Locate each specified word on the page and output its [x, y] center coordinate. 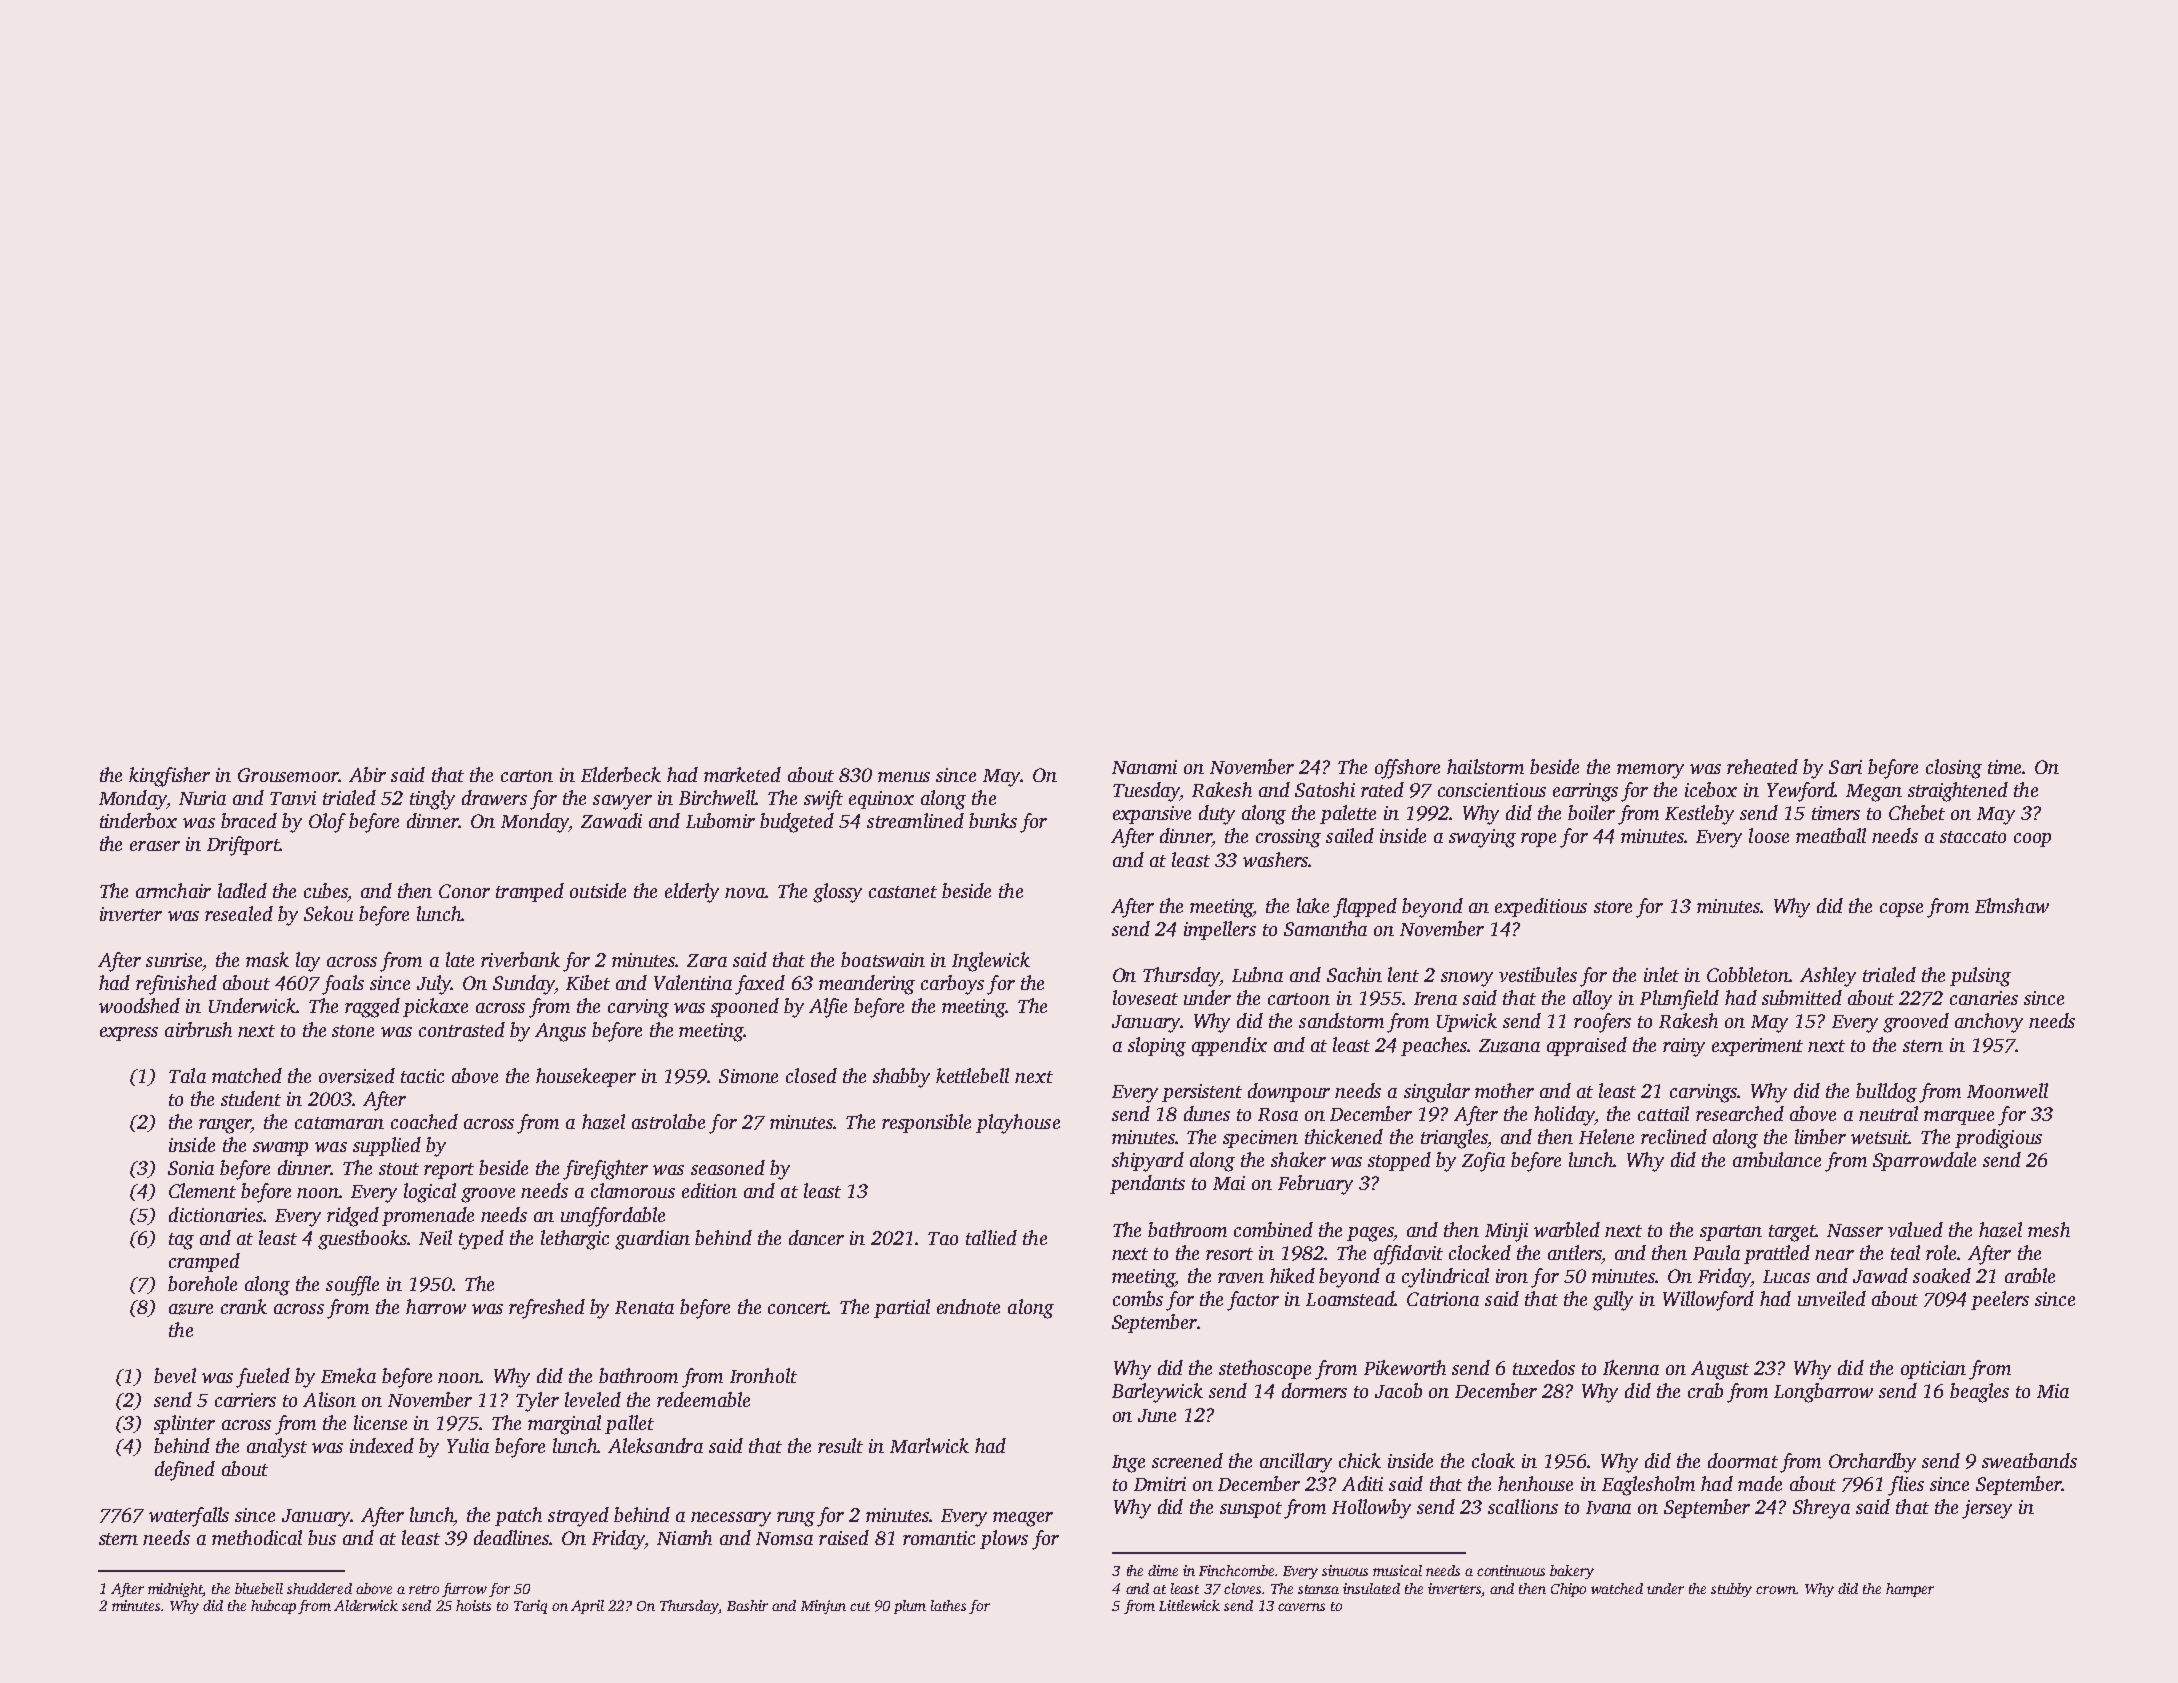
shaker [1298, 1159]
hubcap [273, 1607]
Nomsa [784, 1538]
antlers [1575, 1252]
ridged [353, 1217]
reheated [1762, 766]
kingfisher [169, 777]
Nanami [1144, 767]
